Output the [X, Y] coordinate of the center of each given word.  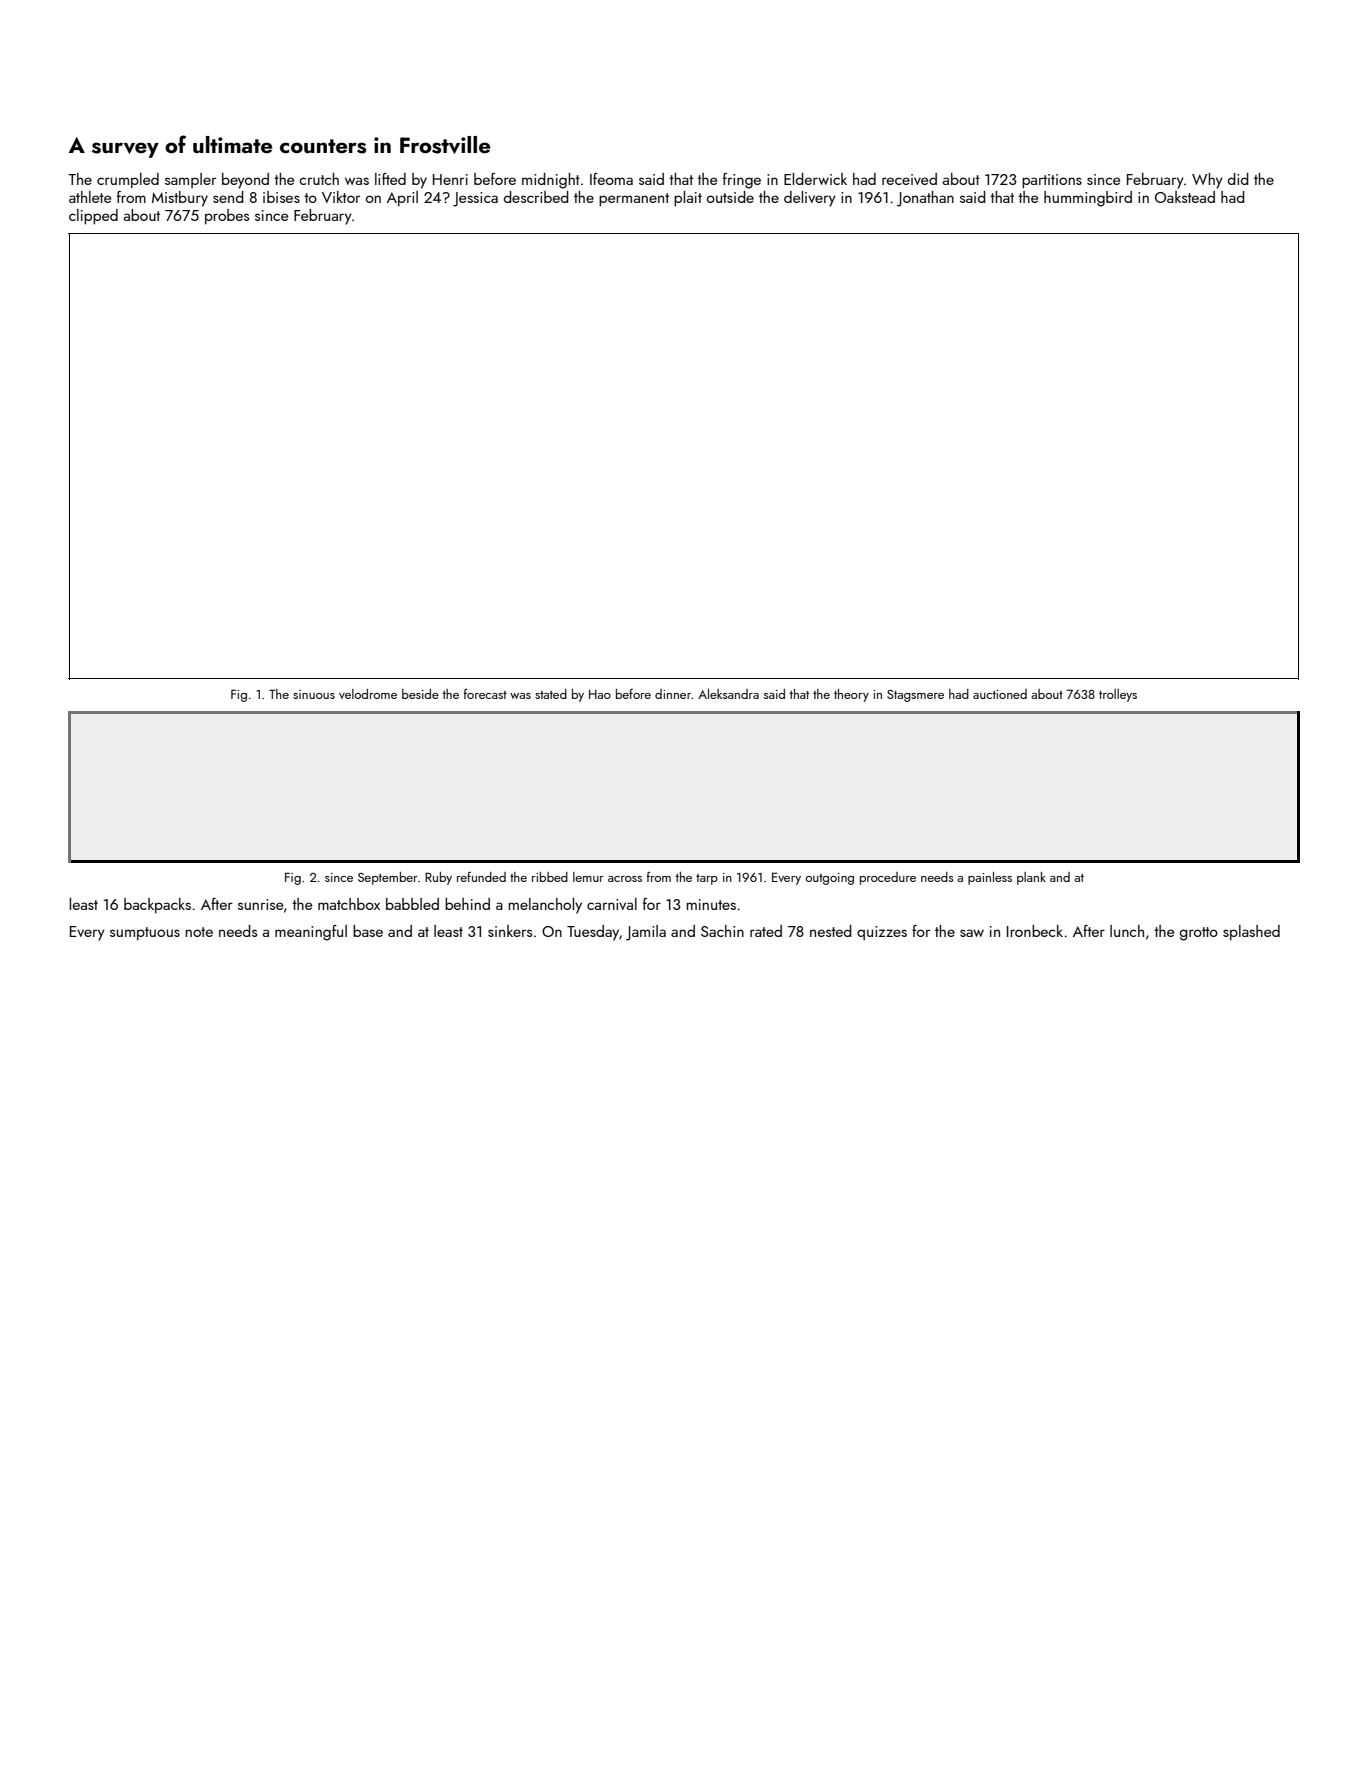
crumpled [128, 181]
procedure [888, 878]
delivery [810, 199]
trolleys [1118, 695]
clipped [93, 217]
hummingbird [1088, 199]
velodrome [368, 694]
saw [972, 933]
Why [1207, 181]
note [199, 932]
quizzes [882, 933]
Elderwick [815, 179]
